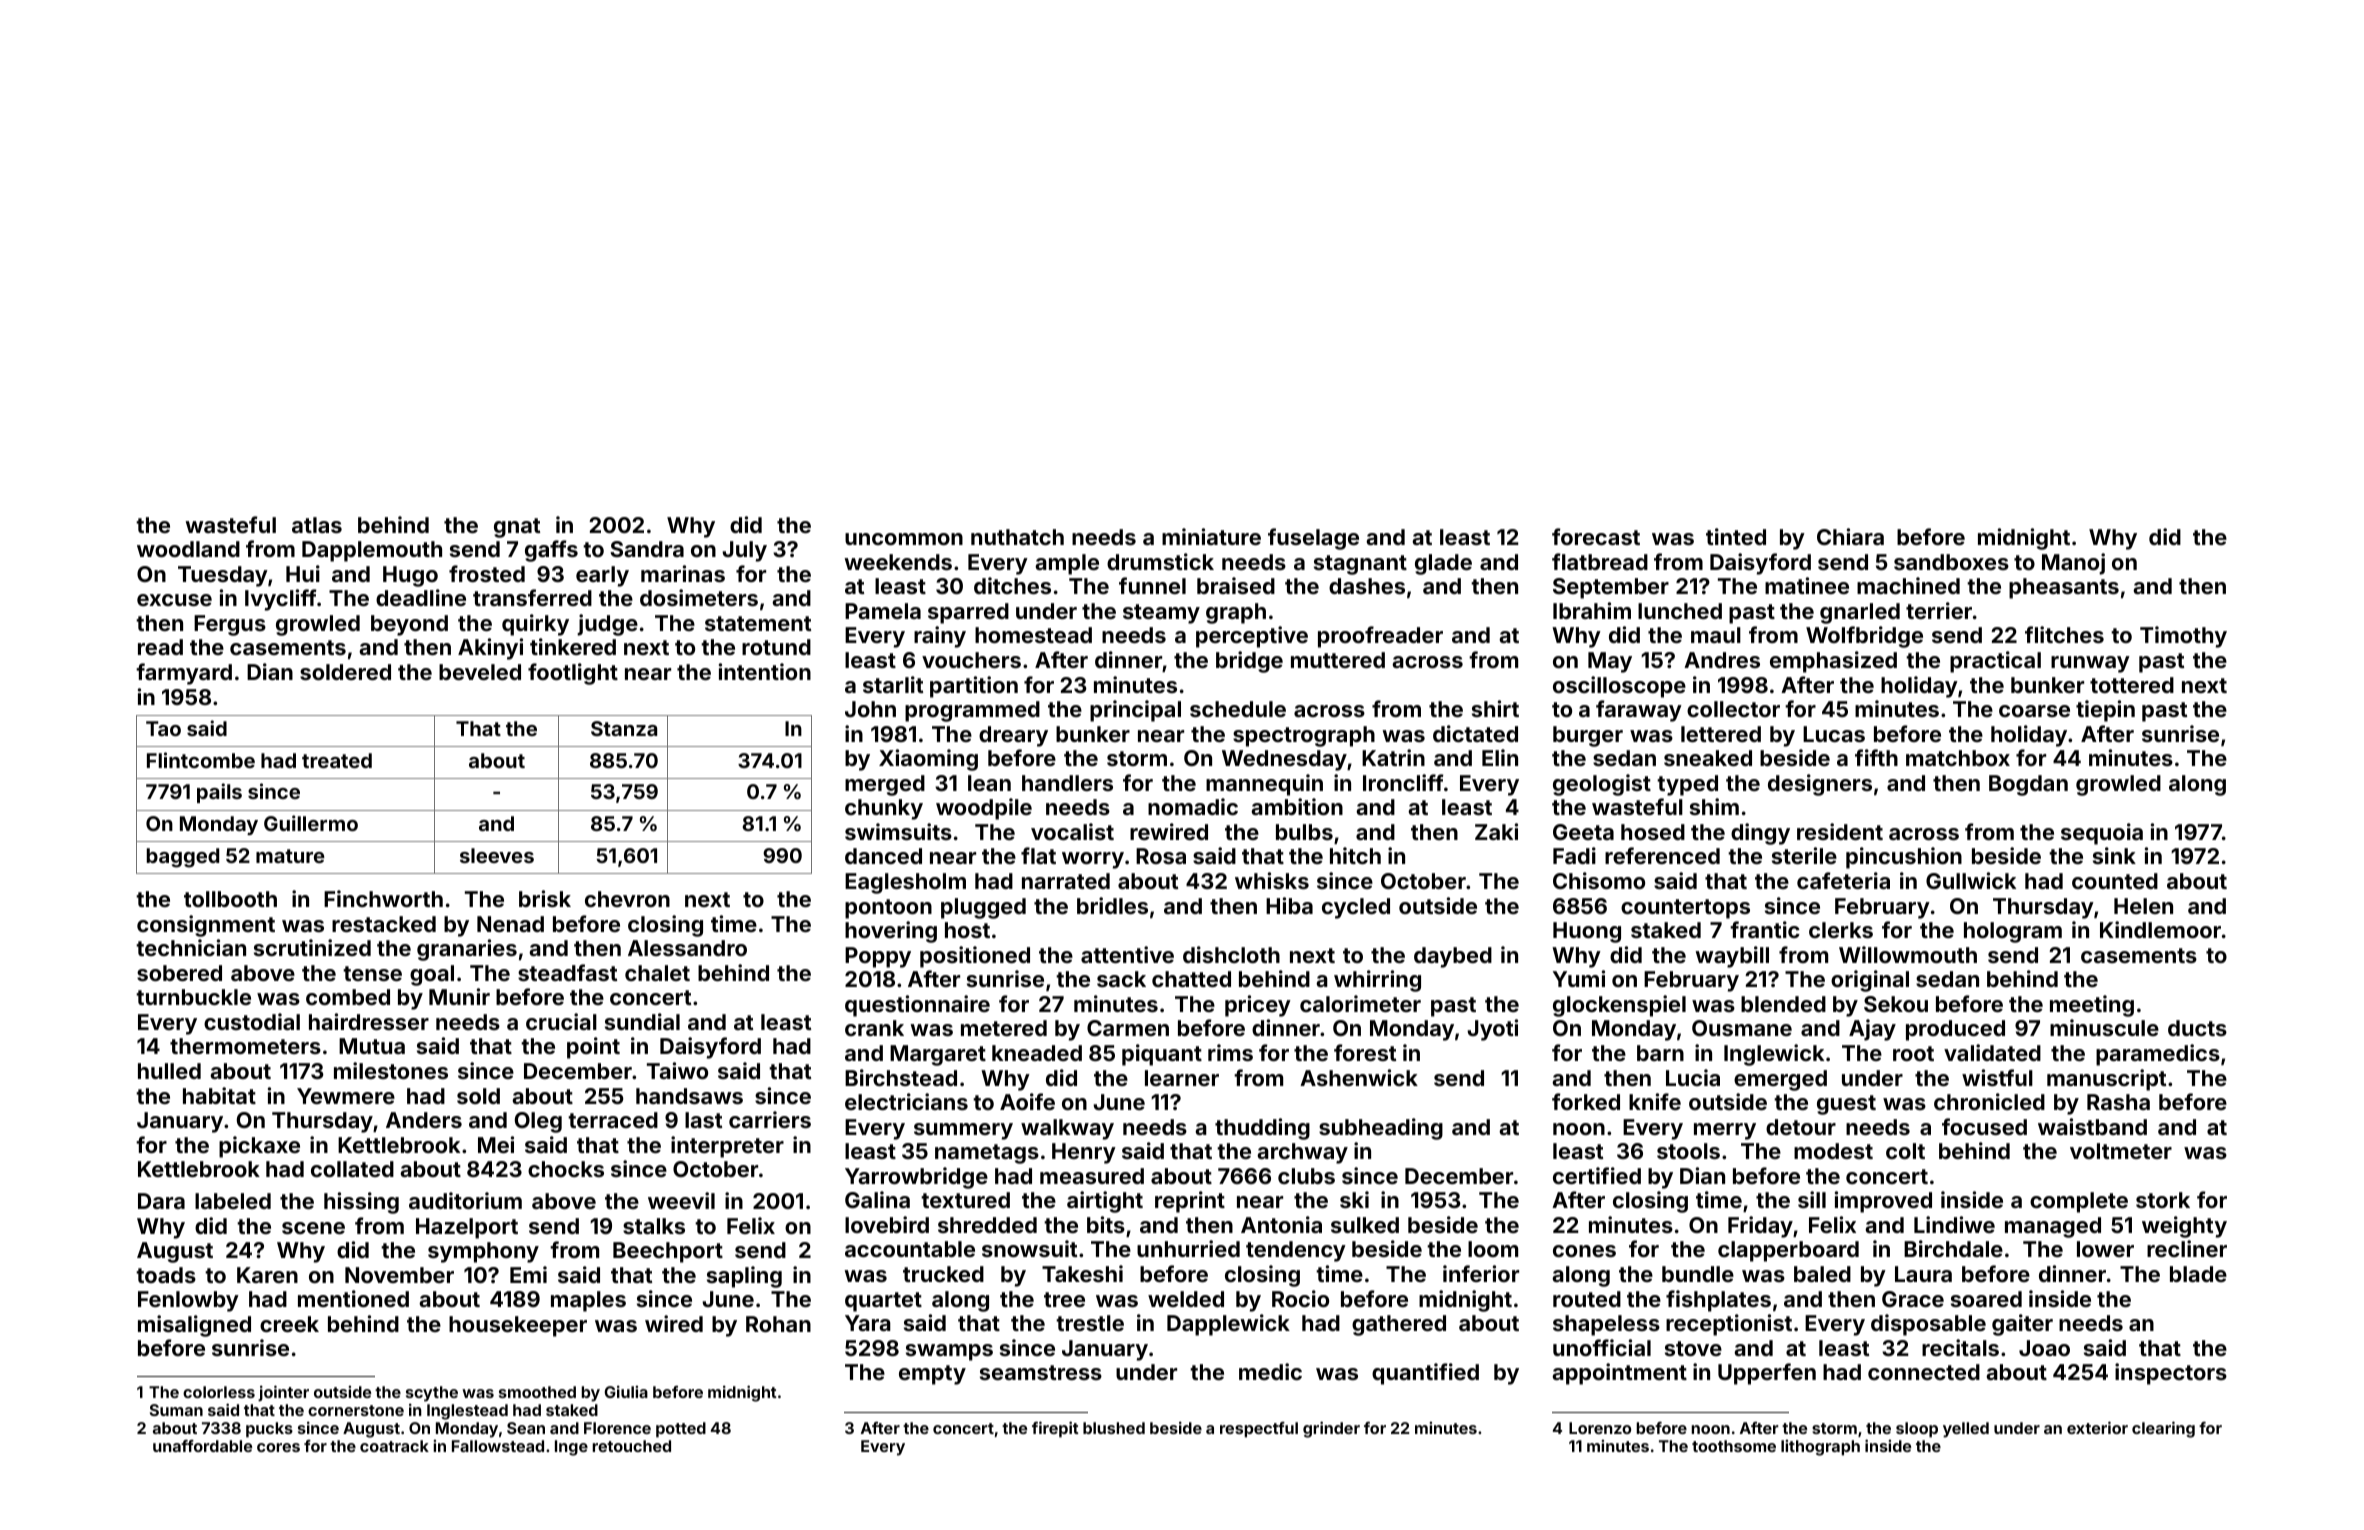 The image size is (2364, 1530). What do you see at coordinates (940, 637) in the screenshot?
I see `rainy` at bounding box center [940, 637].
